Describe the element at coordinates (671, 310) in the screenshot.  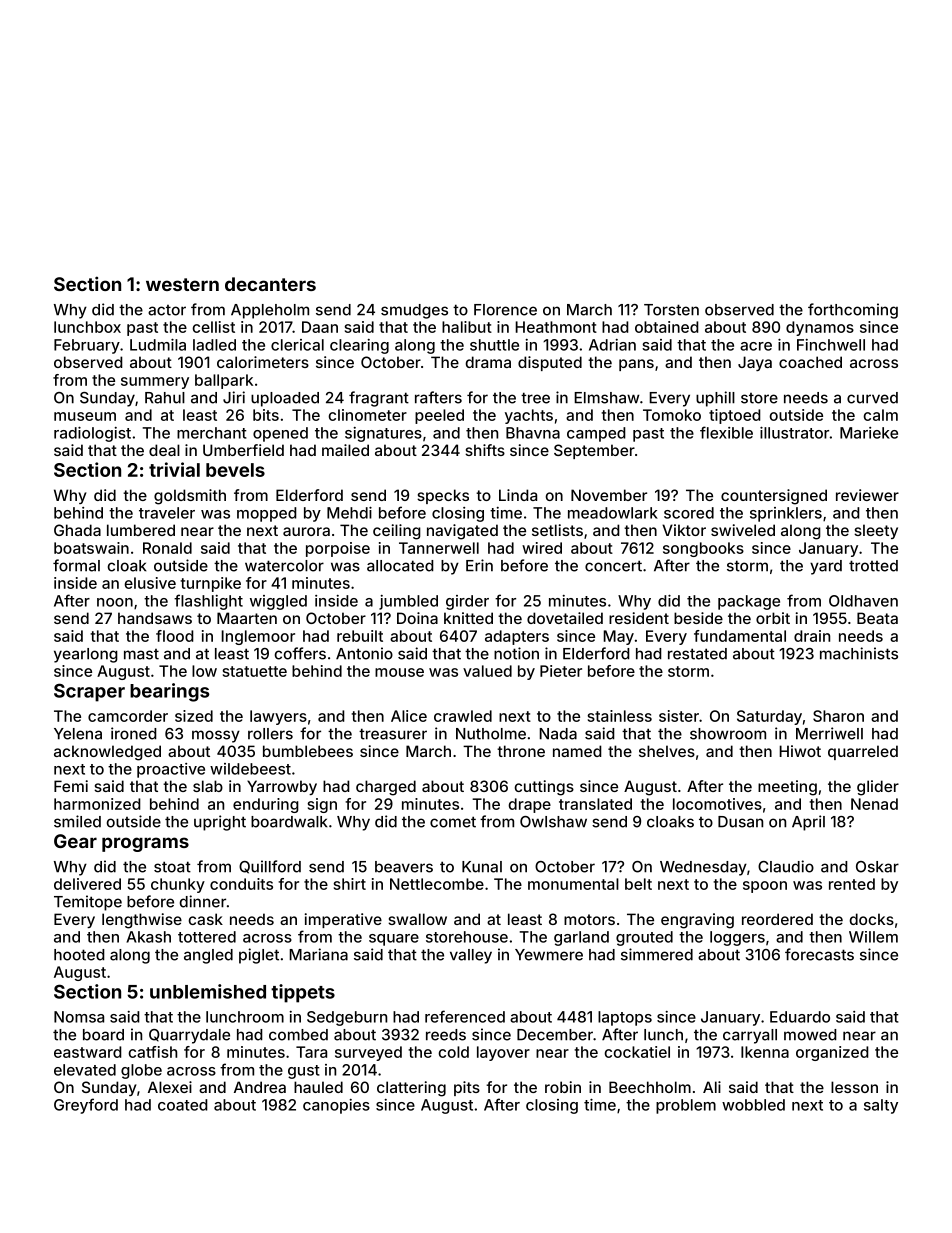
I see `Torsten` at that location.
